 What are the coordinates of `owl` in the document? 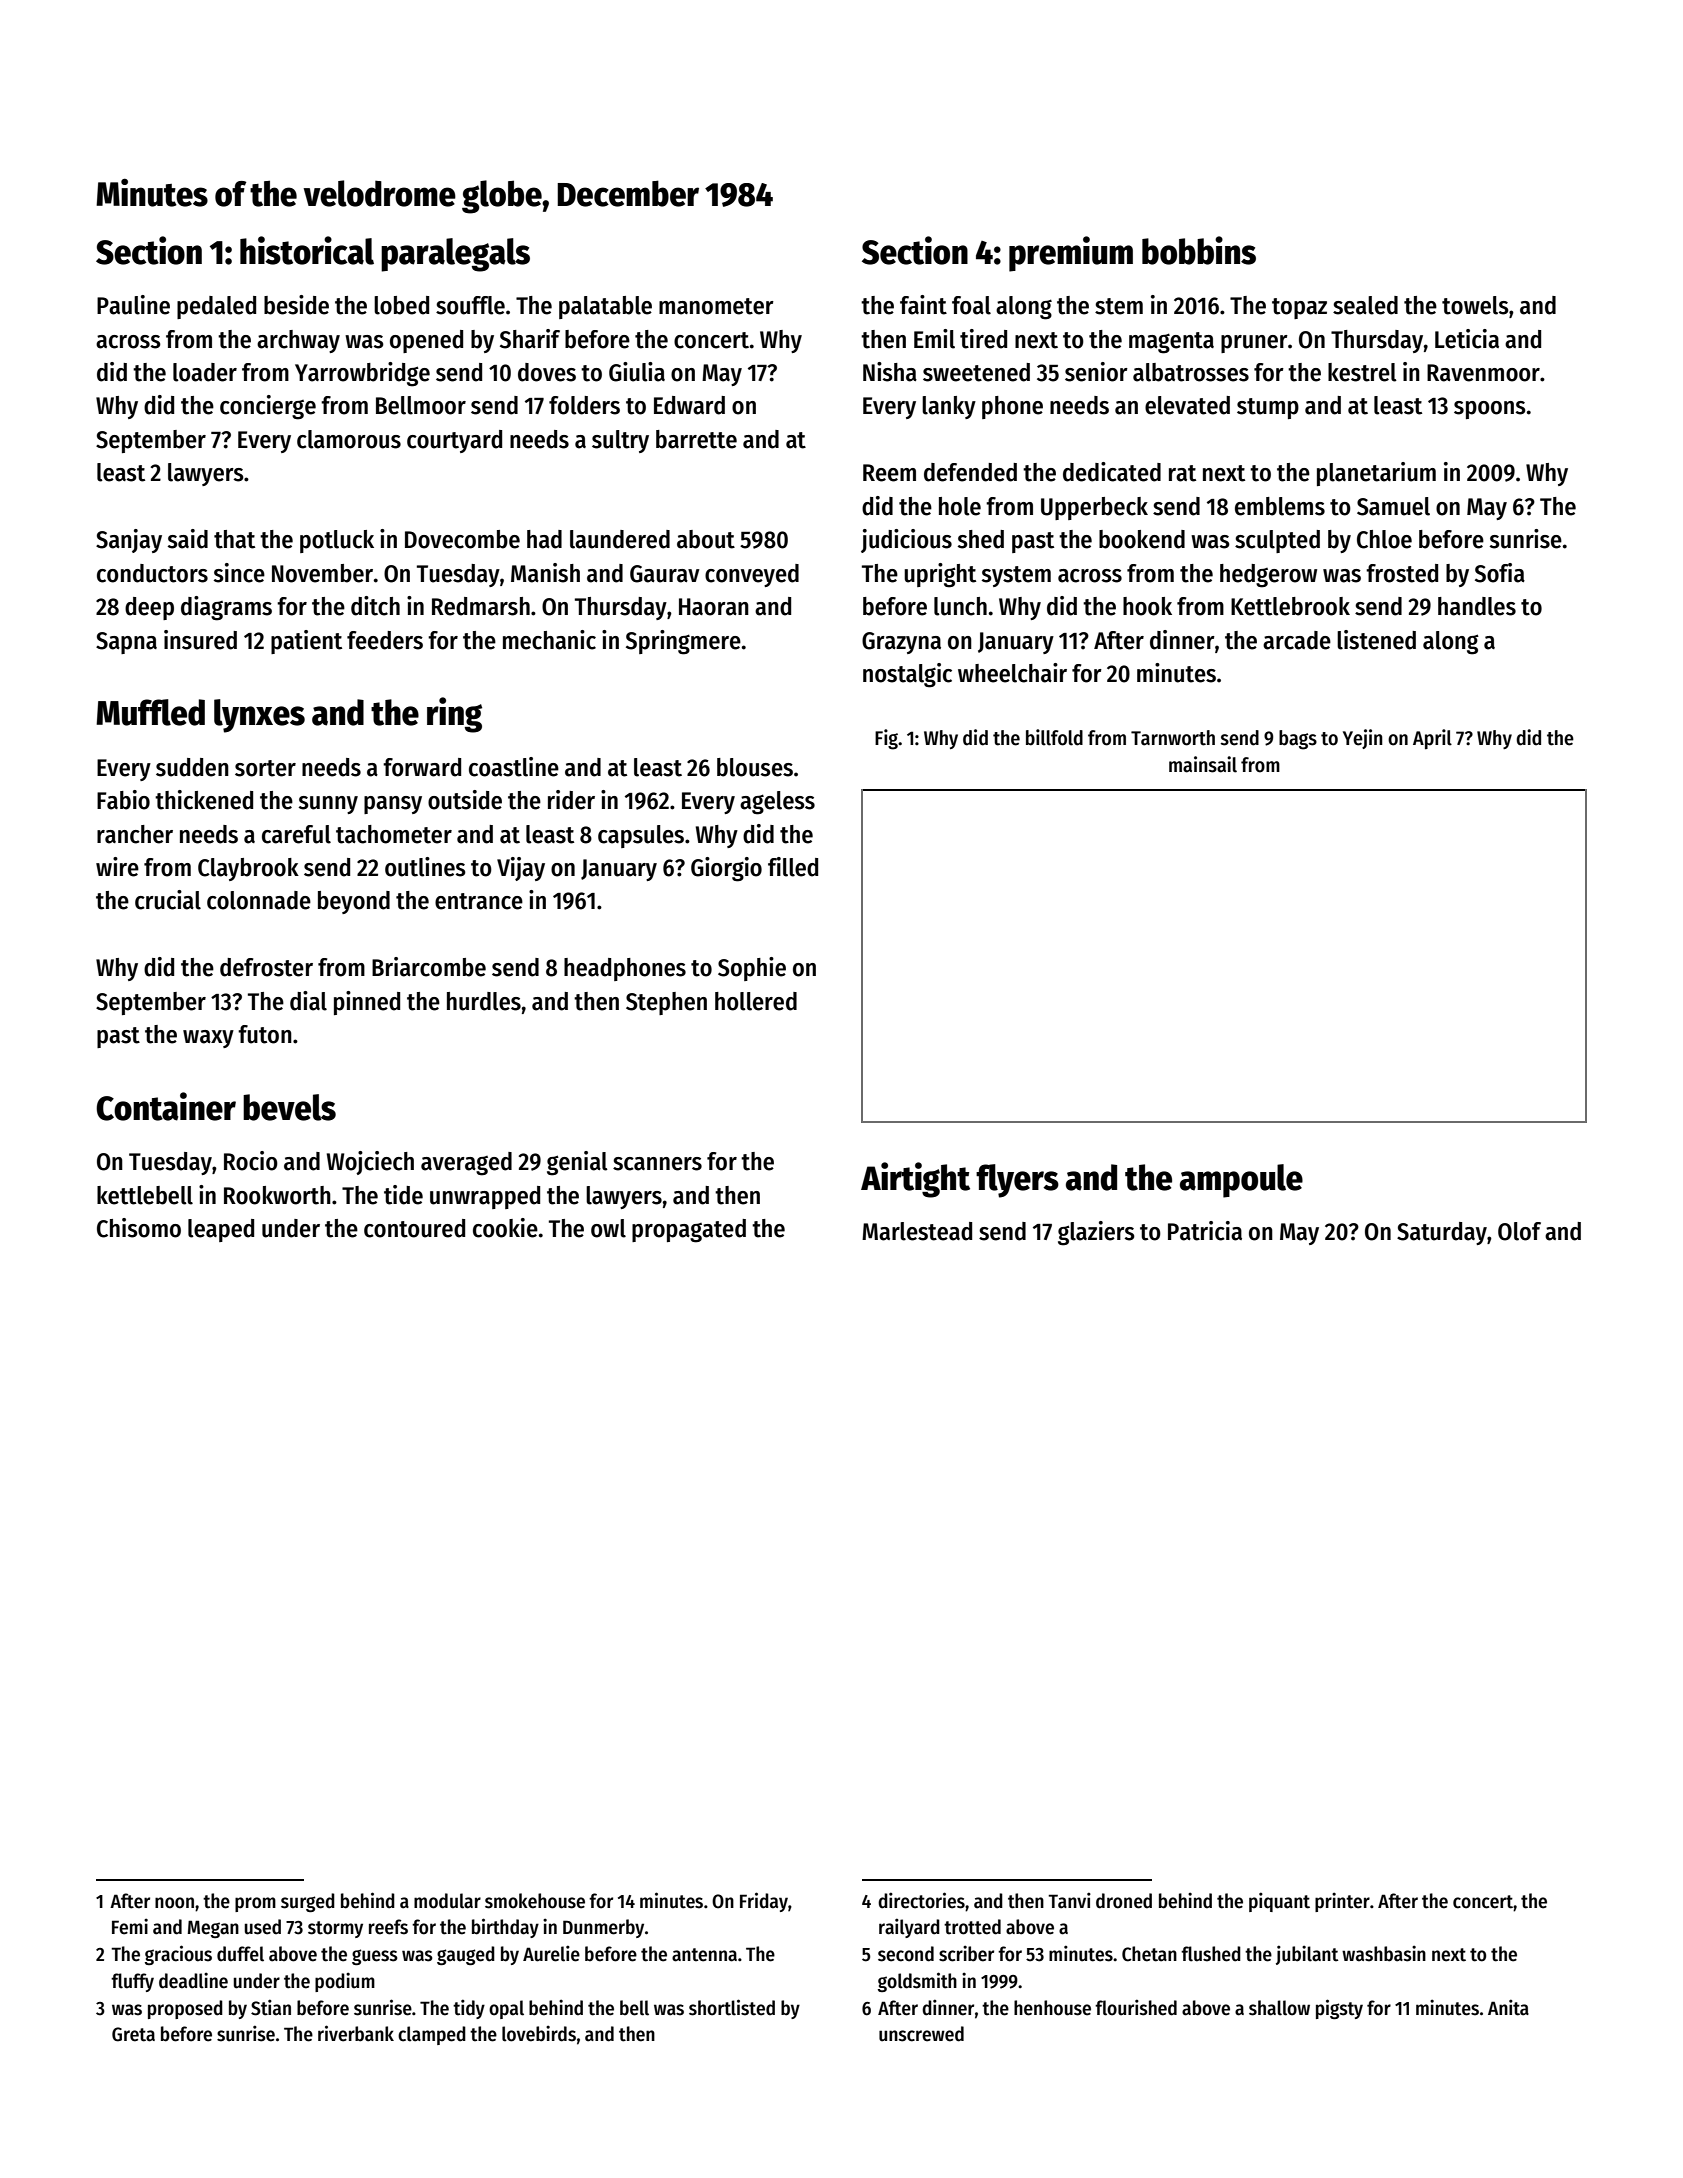 It's located at (608, 1228).
